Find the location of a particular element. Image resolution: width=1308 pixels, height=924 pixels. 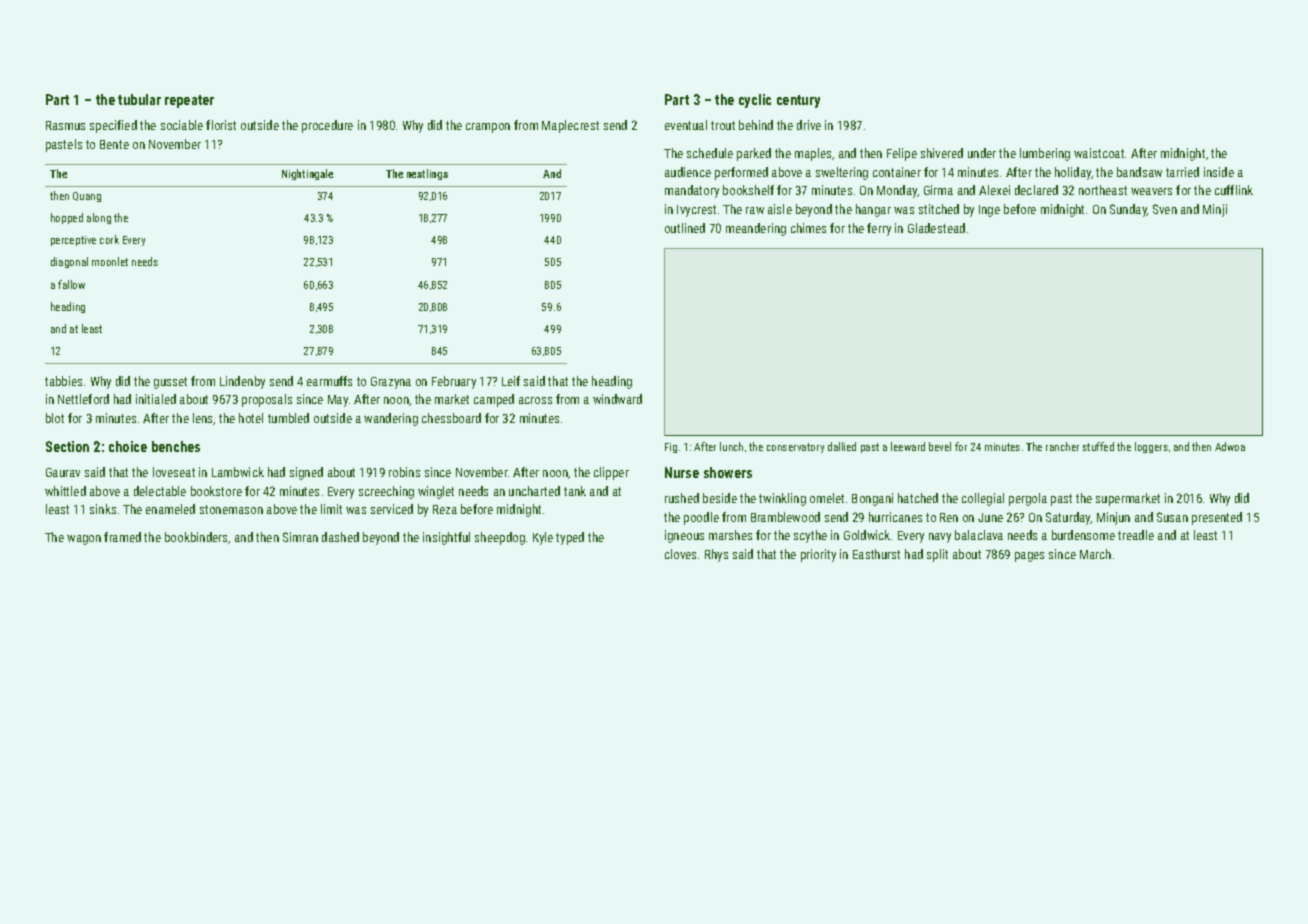

meandering is located at coordinates (756, 229).
